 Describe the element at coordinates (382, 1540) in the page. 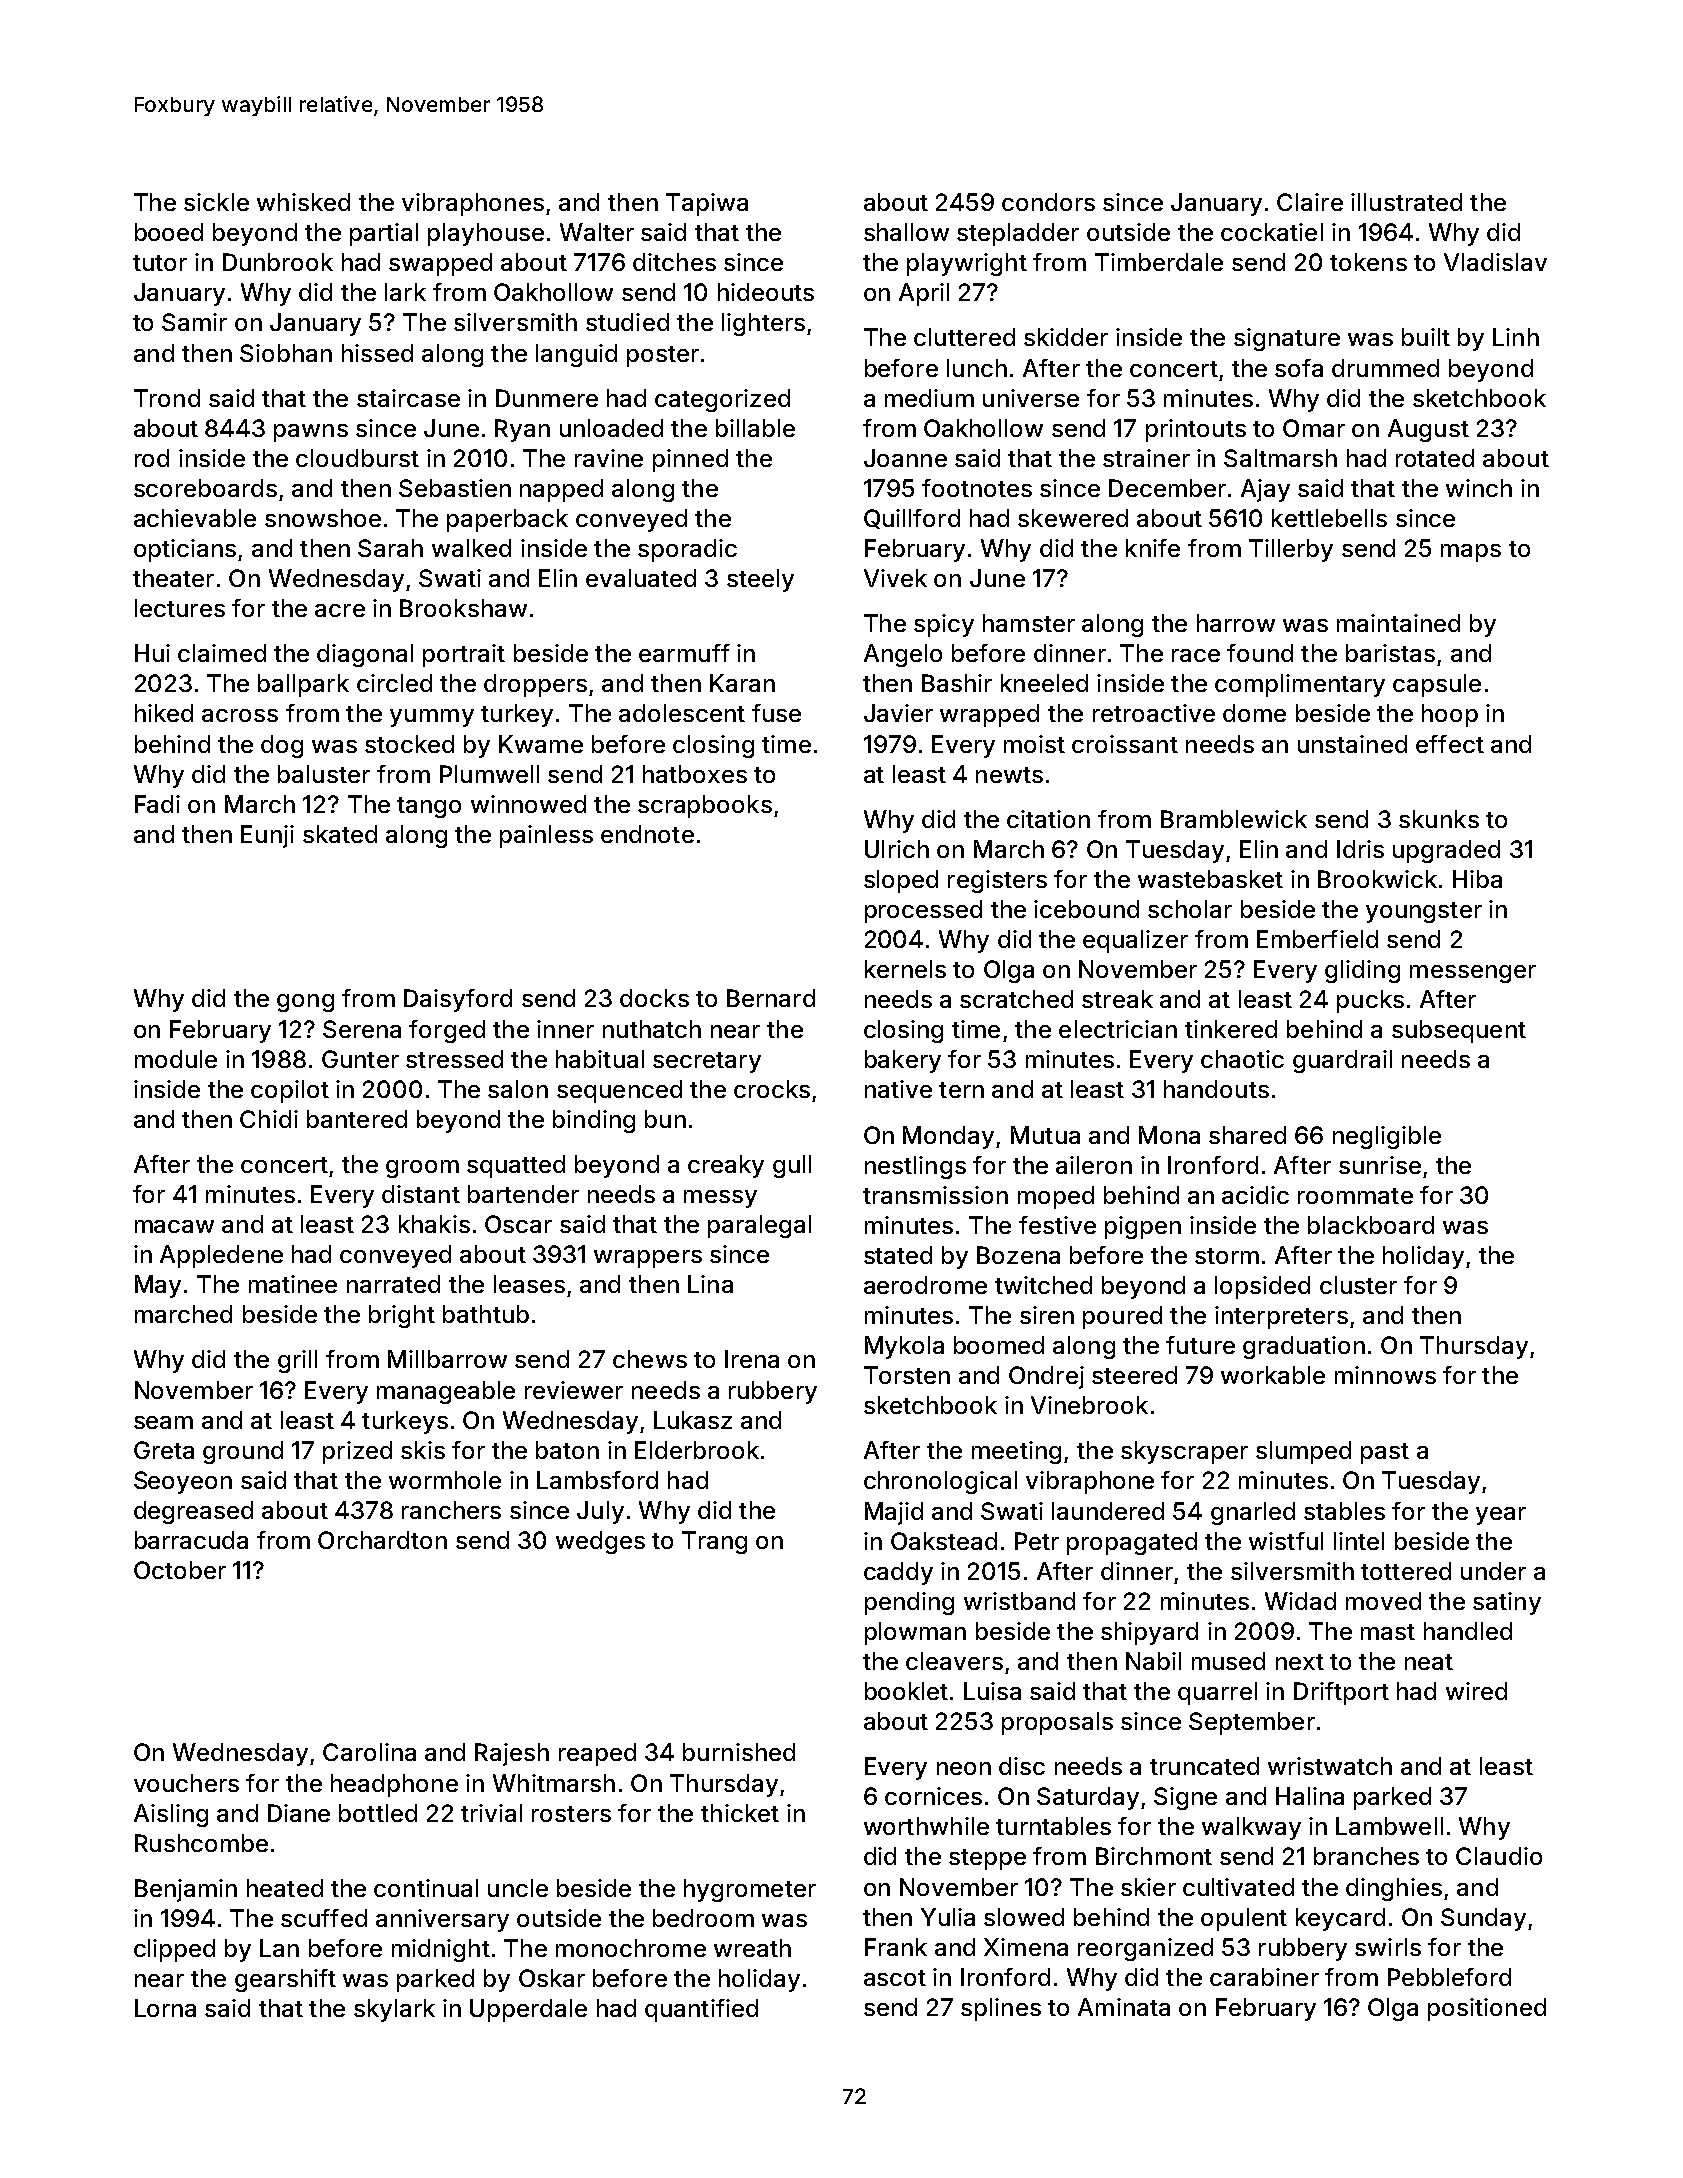

I see `Orchardton` at that location.
